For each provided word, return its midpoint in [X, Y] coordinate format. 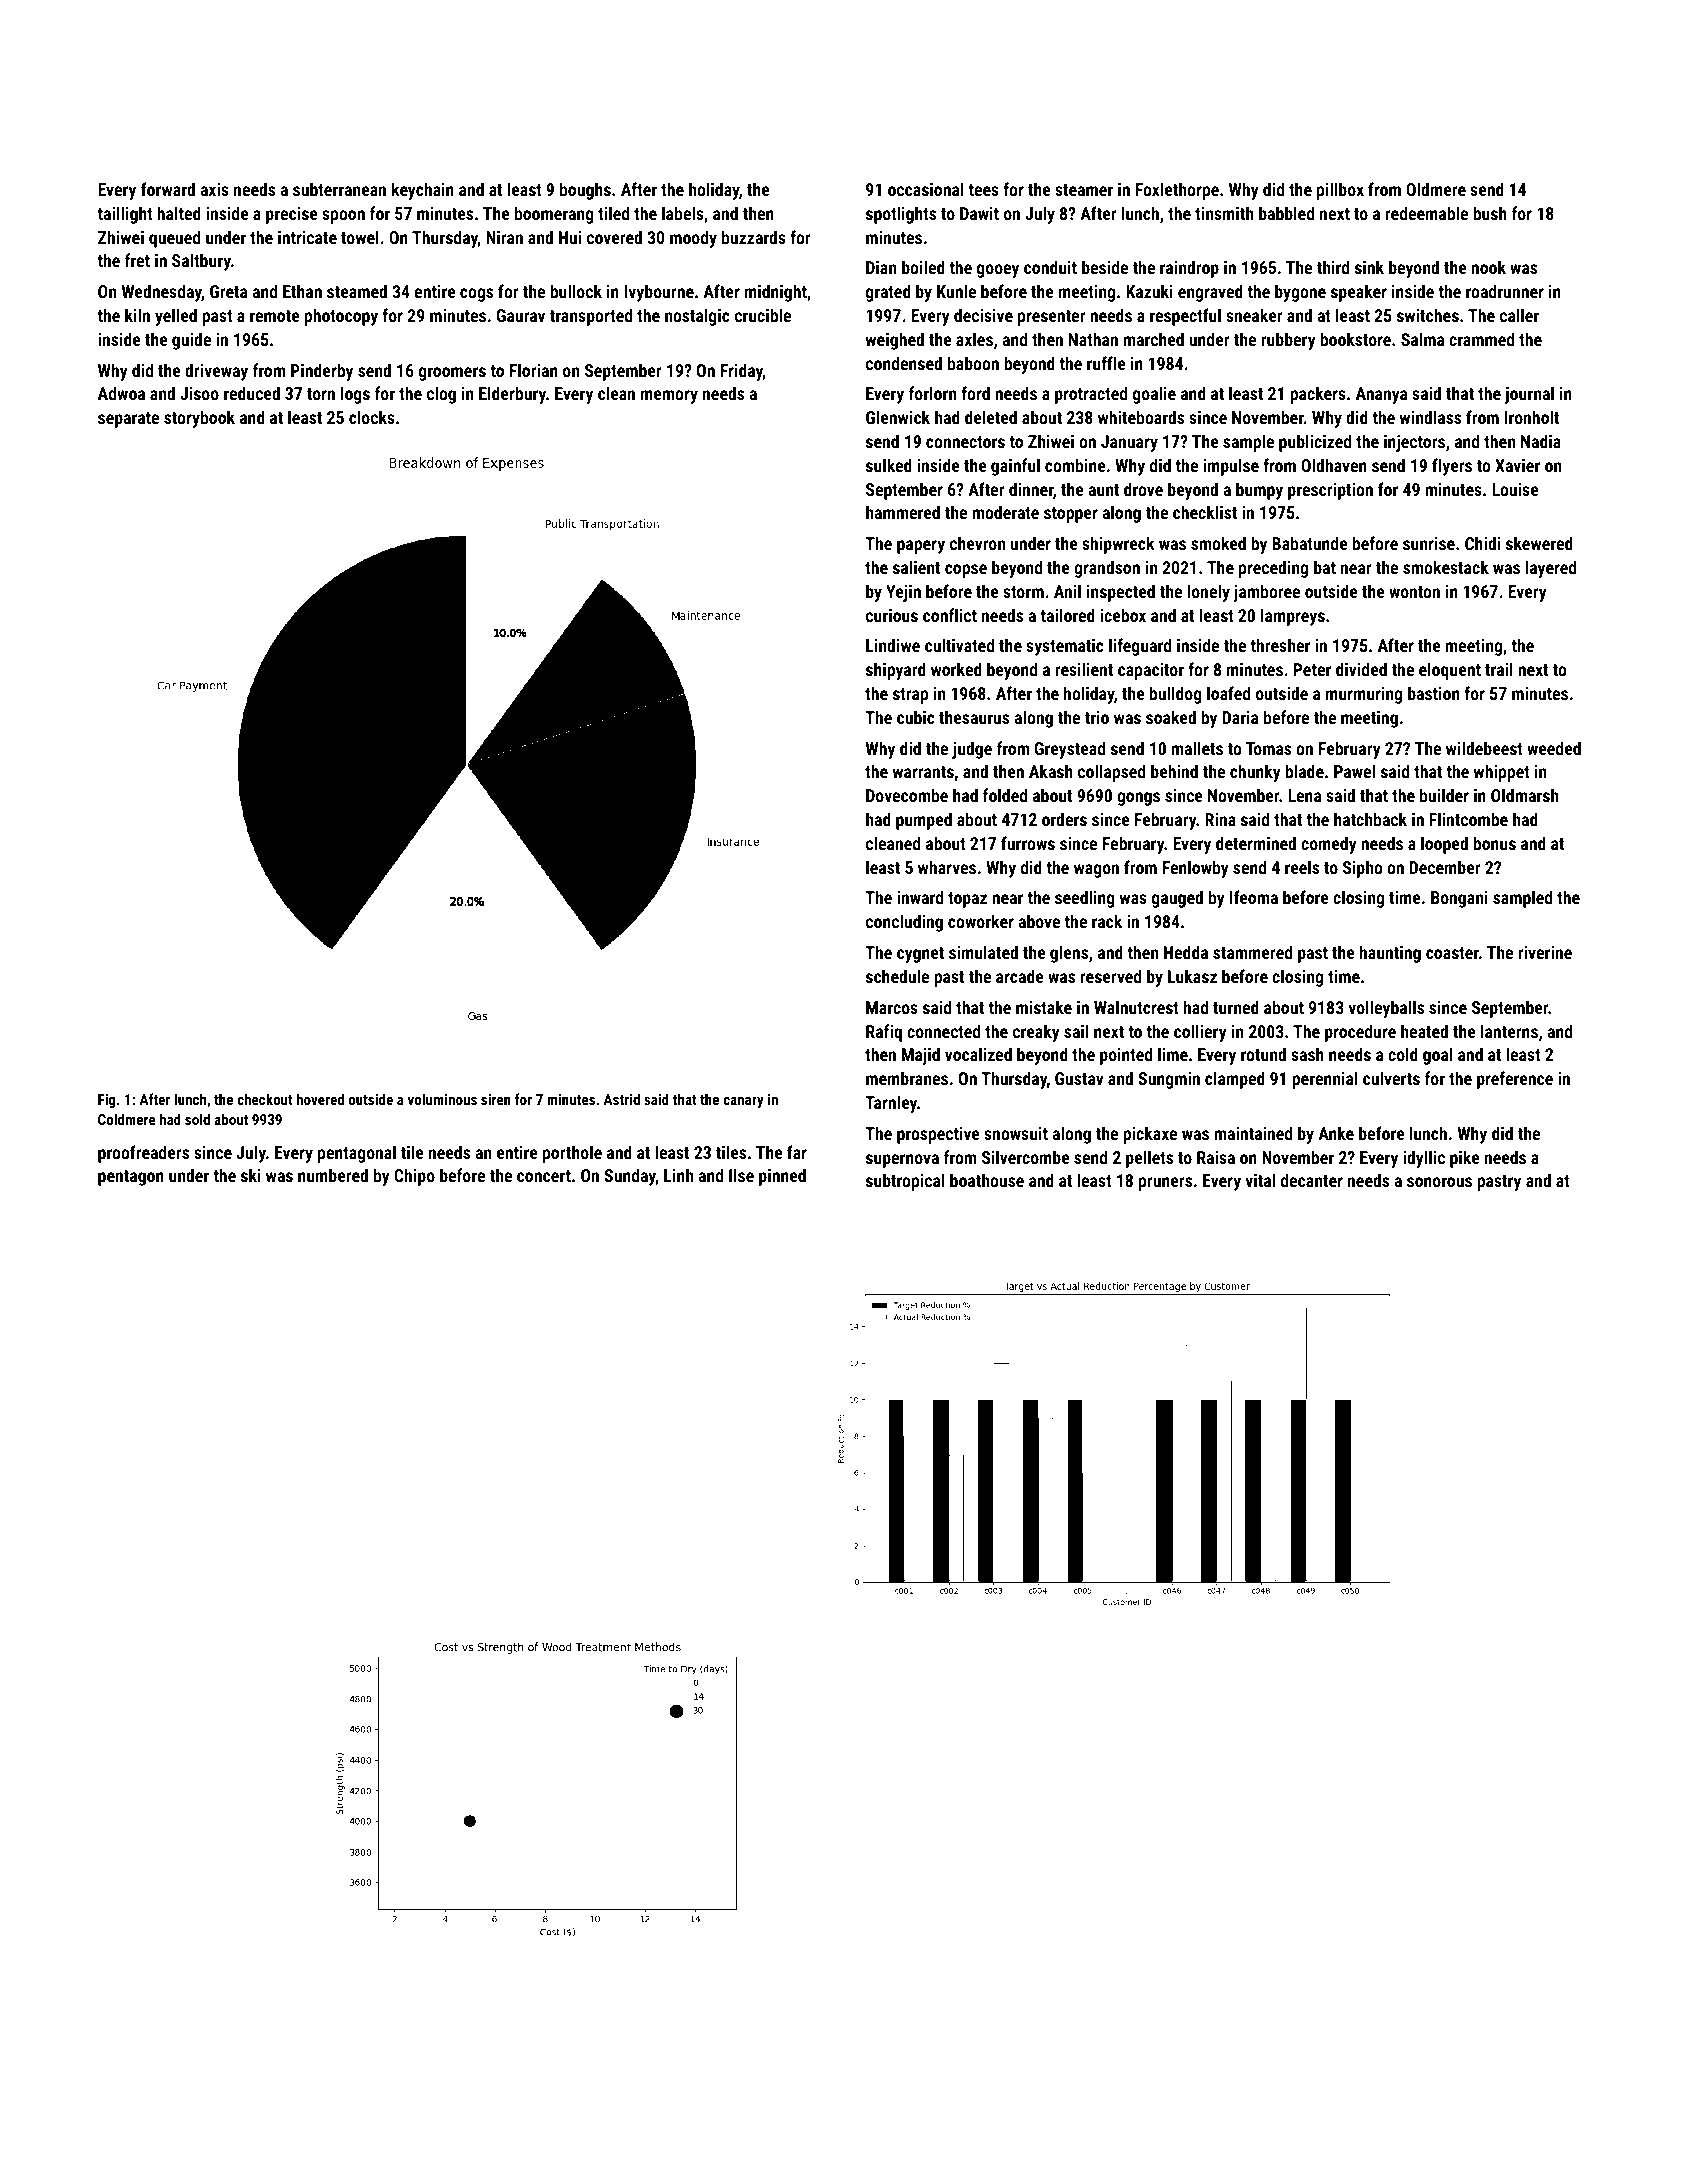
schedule [897, 976]
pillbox [1340, 191]
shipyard [896, 671]
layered [1551, 569]
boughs [585, 191]
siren [496, 1099]
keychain [423, 191]
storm [1023, 592]
